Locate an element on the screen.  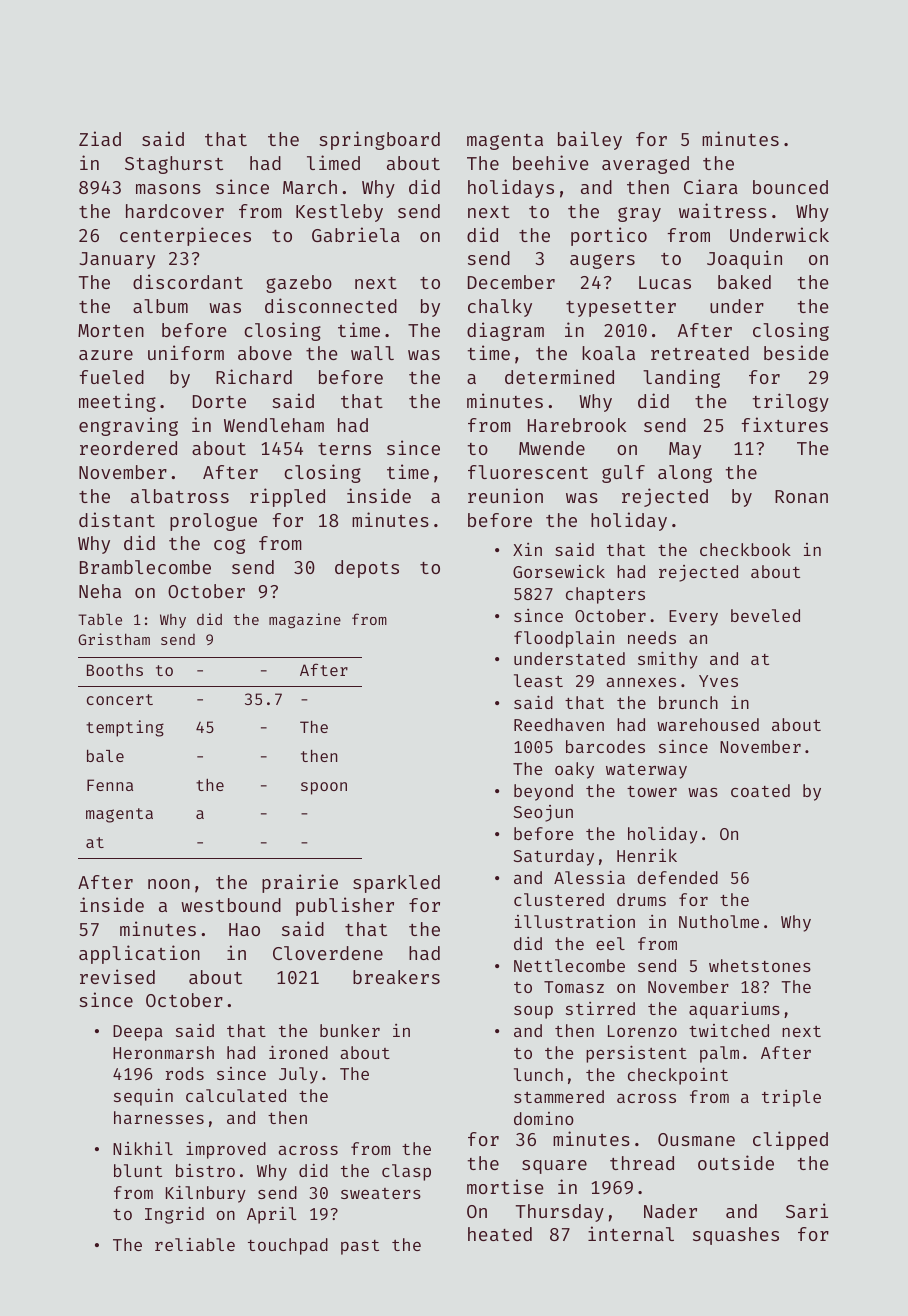
whetstones is located at coordinates (760, 965).
